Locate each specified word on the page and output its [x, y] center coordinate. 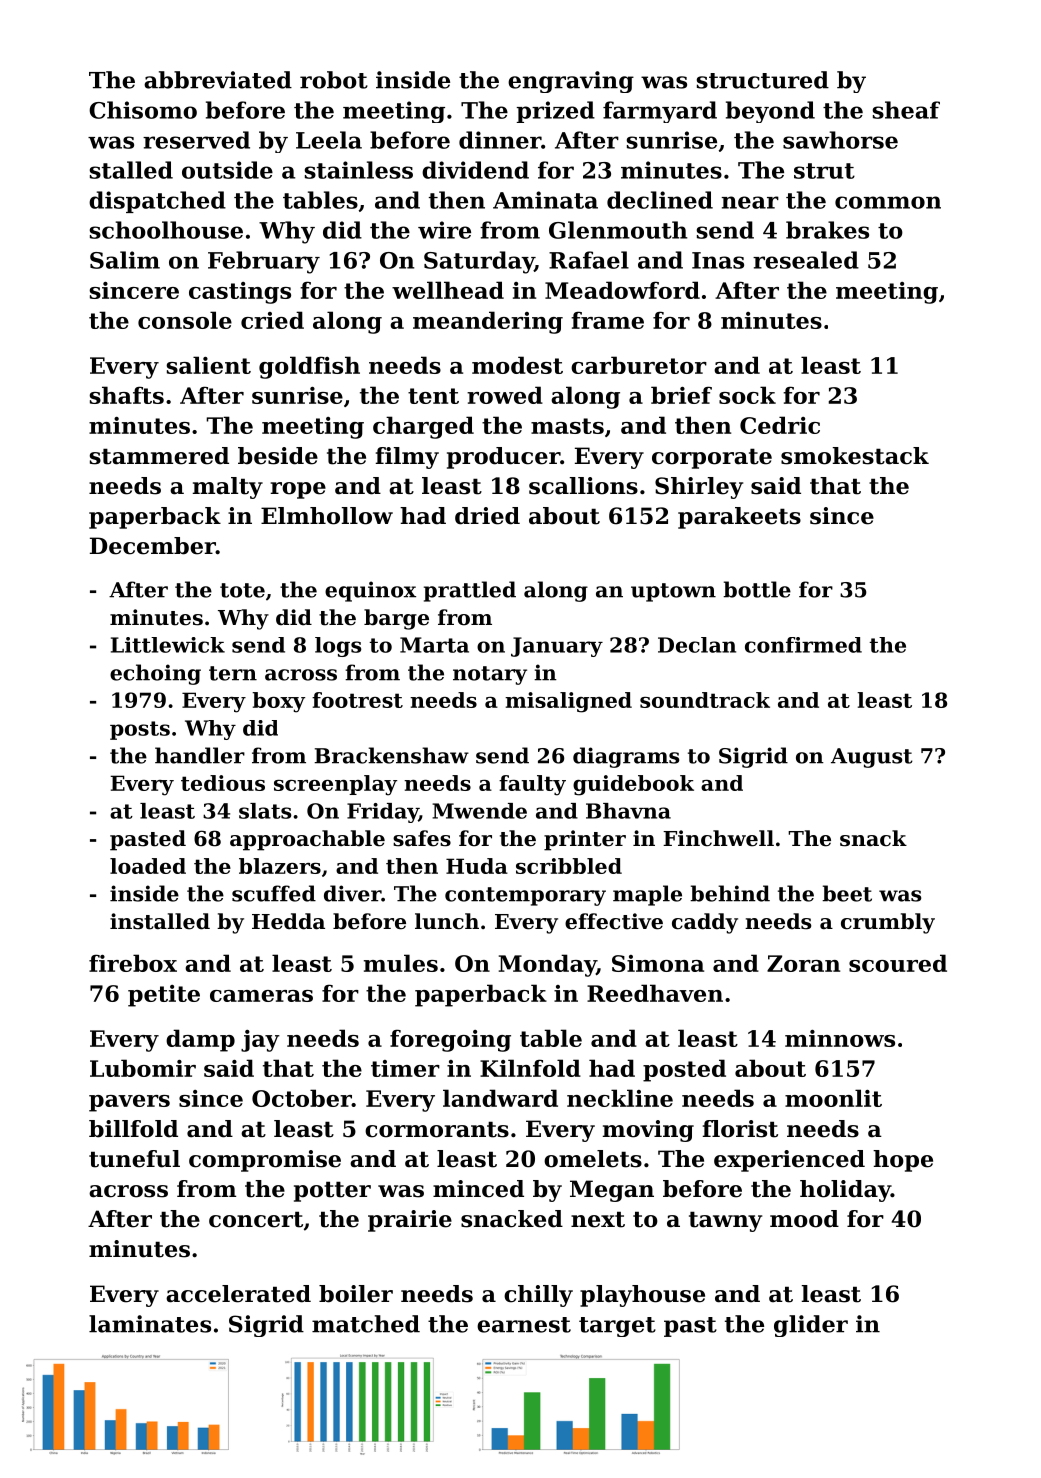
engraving [571, 82]
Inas [718, 260]
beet [847, 893]
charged [423, 427]
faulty [532, 785]
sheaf [906, 110]
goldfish [309, 367]
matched [366, 1324]
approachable [307, 840]
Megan [612, 1191]
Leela [329, 140]
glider [811, 1326]
